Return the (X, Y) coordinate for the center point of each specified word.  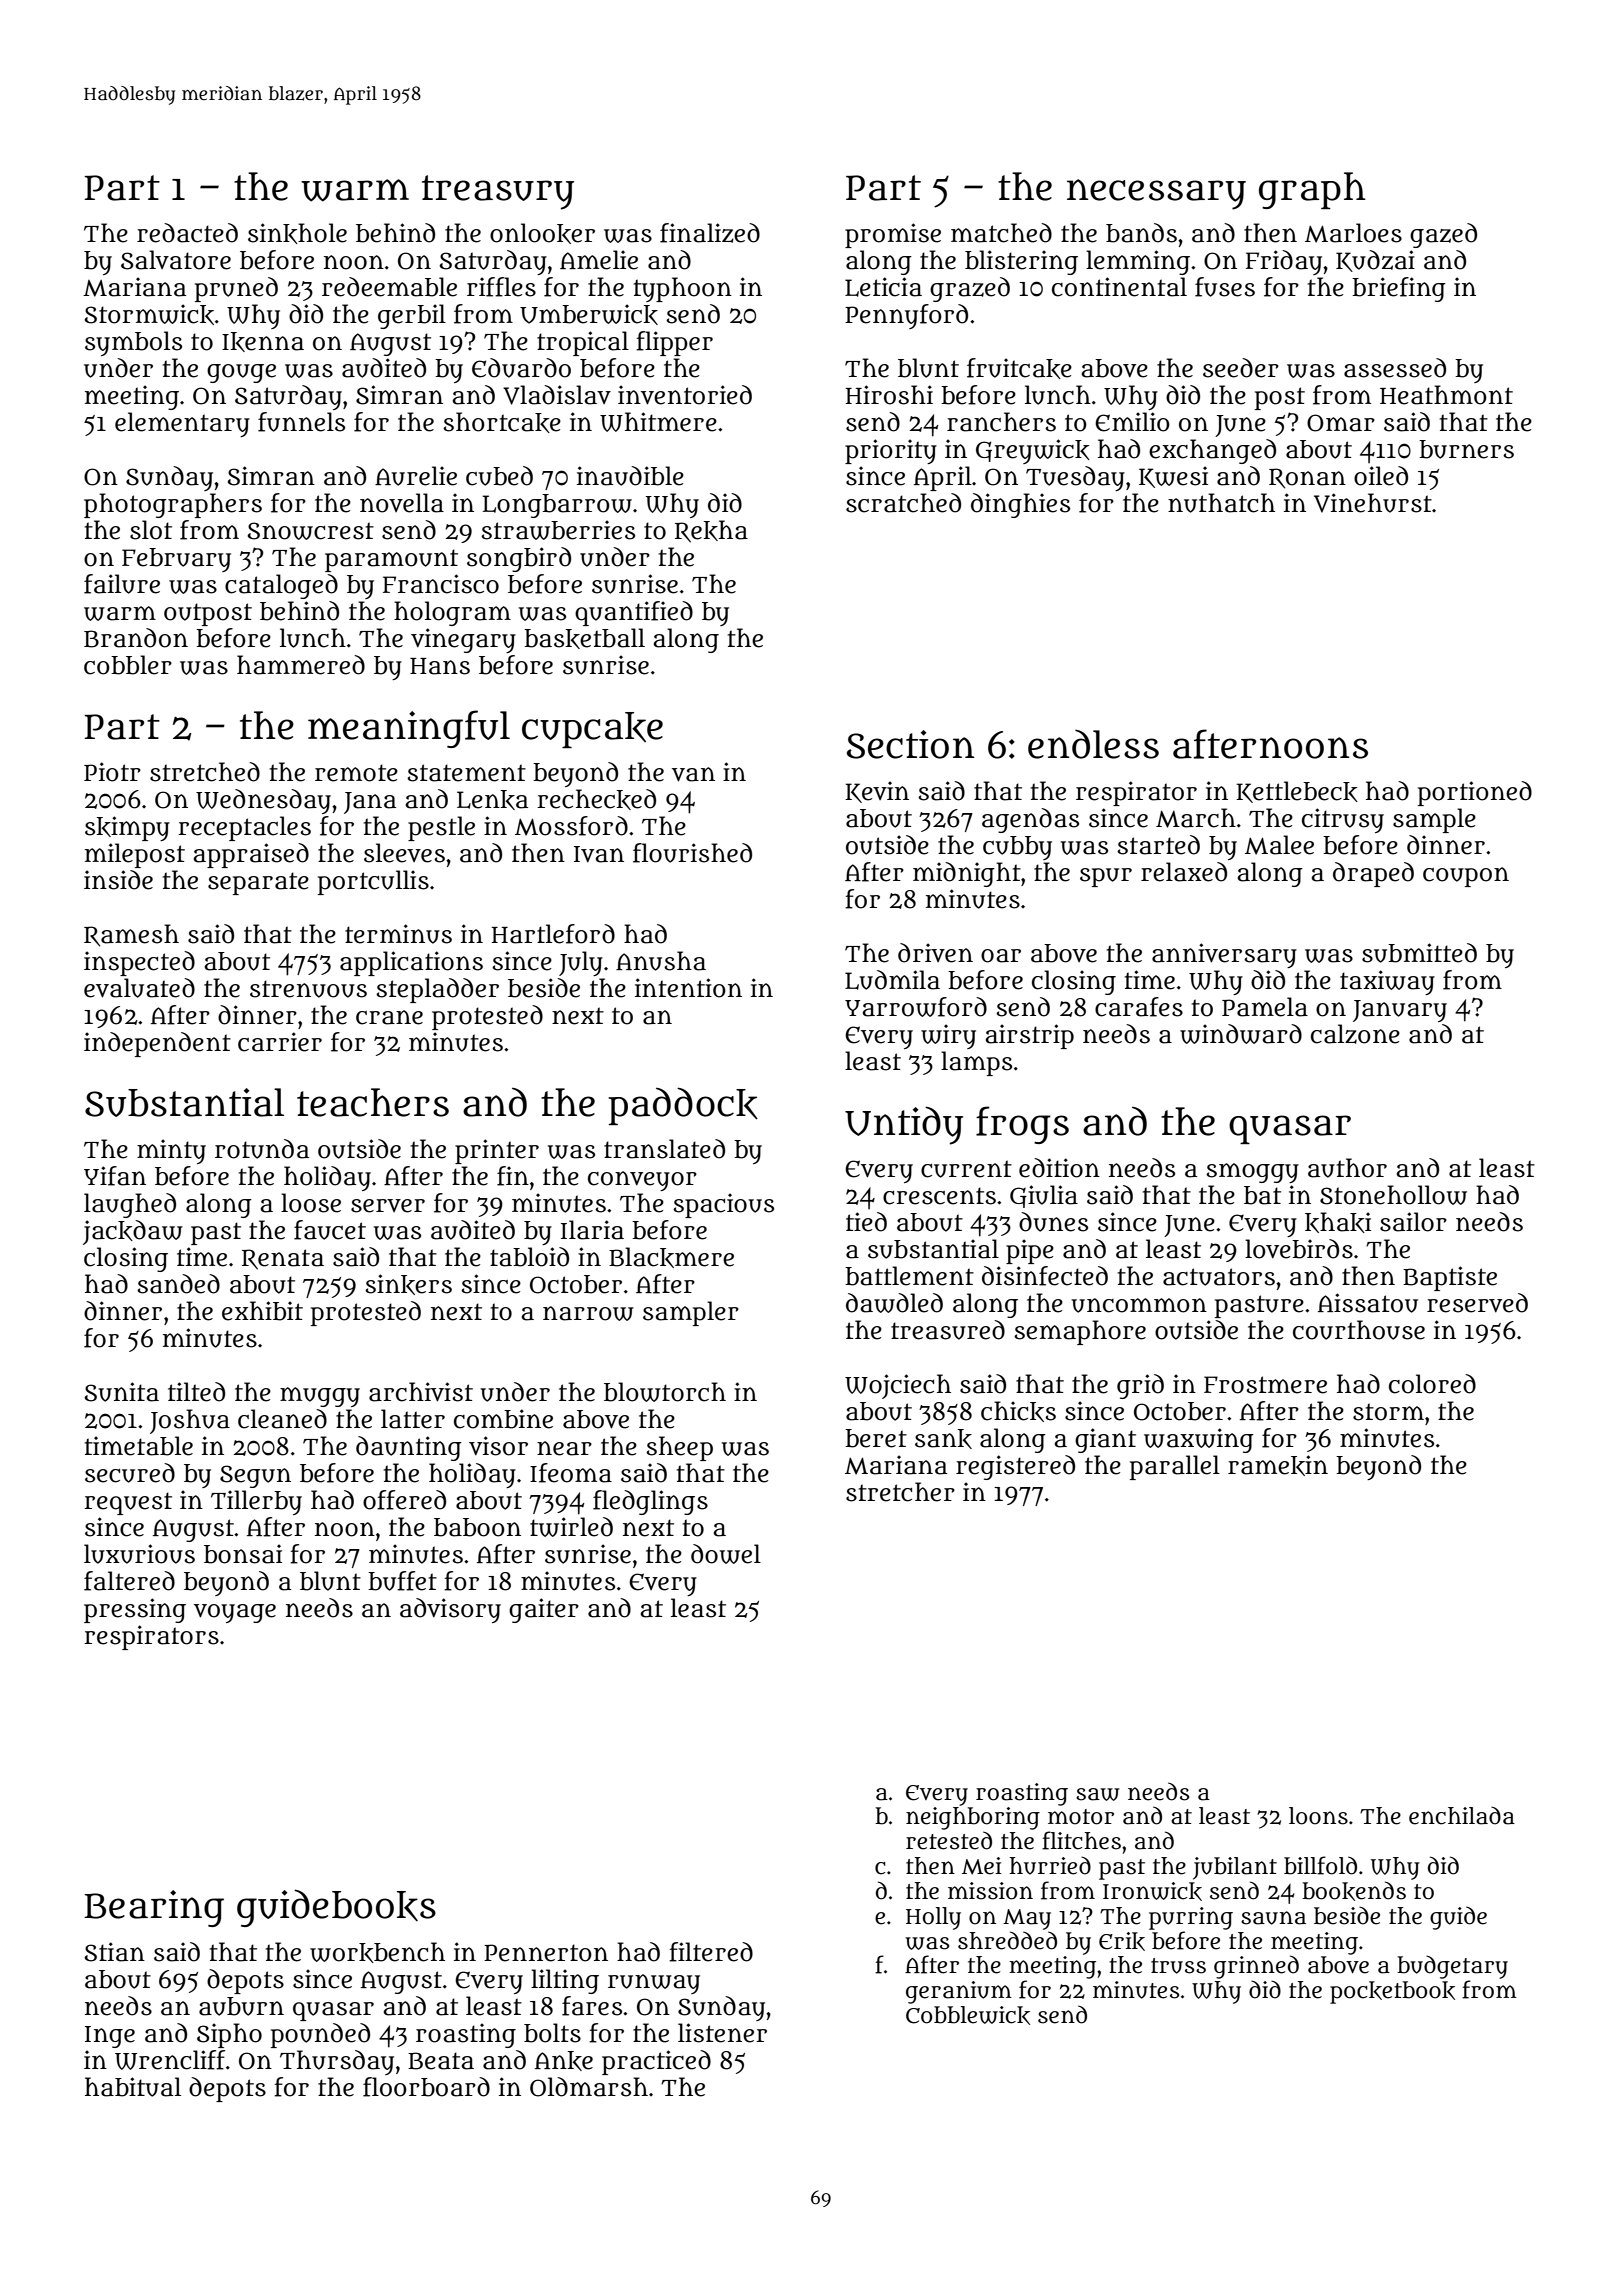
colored (1432, 1384)
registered (1015, 1467)
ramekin (1278, 1465)
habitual (133, 2087)
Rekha (711, 531)
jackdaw (133, 1232)
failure (122, 584)
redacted (187, 233)
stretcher (900, 1492)
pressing (135, 1610)
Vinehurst (1373, 503)
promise (893, 235)
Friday (1284, 262)
